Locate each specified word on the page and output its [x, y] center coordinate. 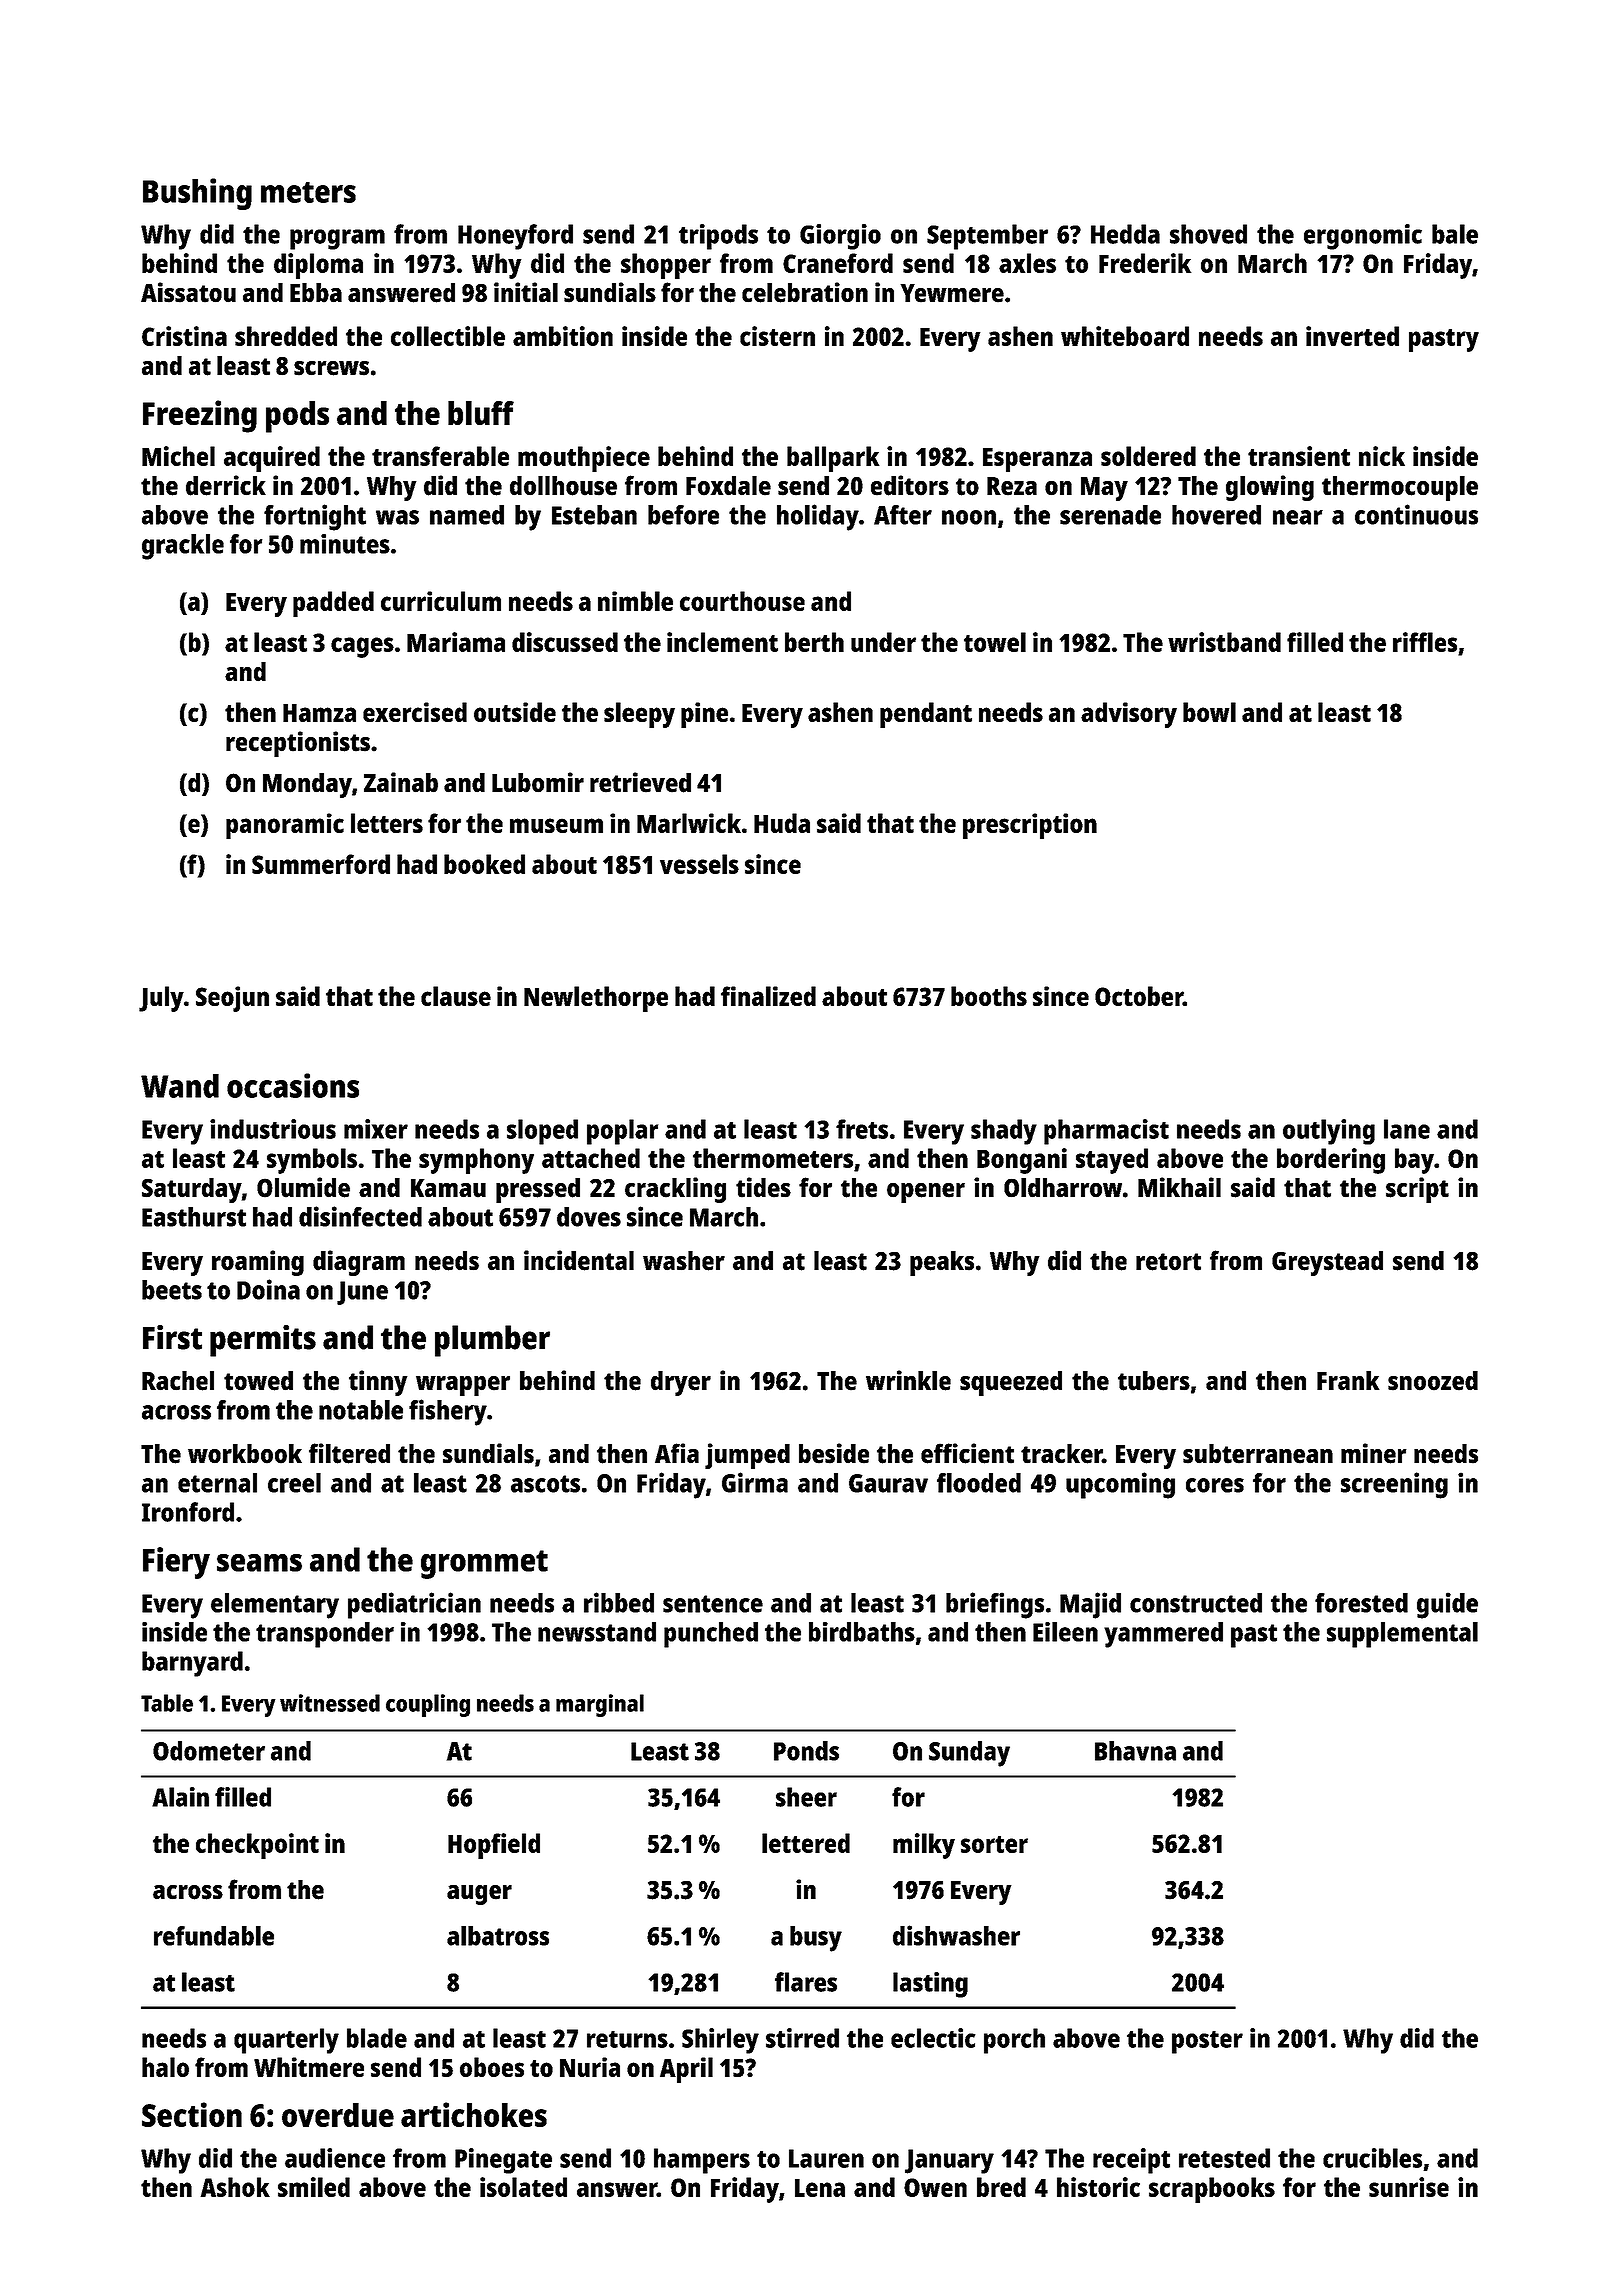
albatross [498, 1936]
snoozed [1433, 1381]
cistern [777, 336]
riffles [1425, 642]
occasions [293, 1085]
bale [1455, 234]
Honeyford [515, 237]
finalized [768, 996]
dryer [681, 1383]
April [686, 2070]
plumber [492, 1341]
